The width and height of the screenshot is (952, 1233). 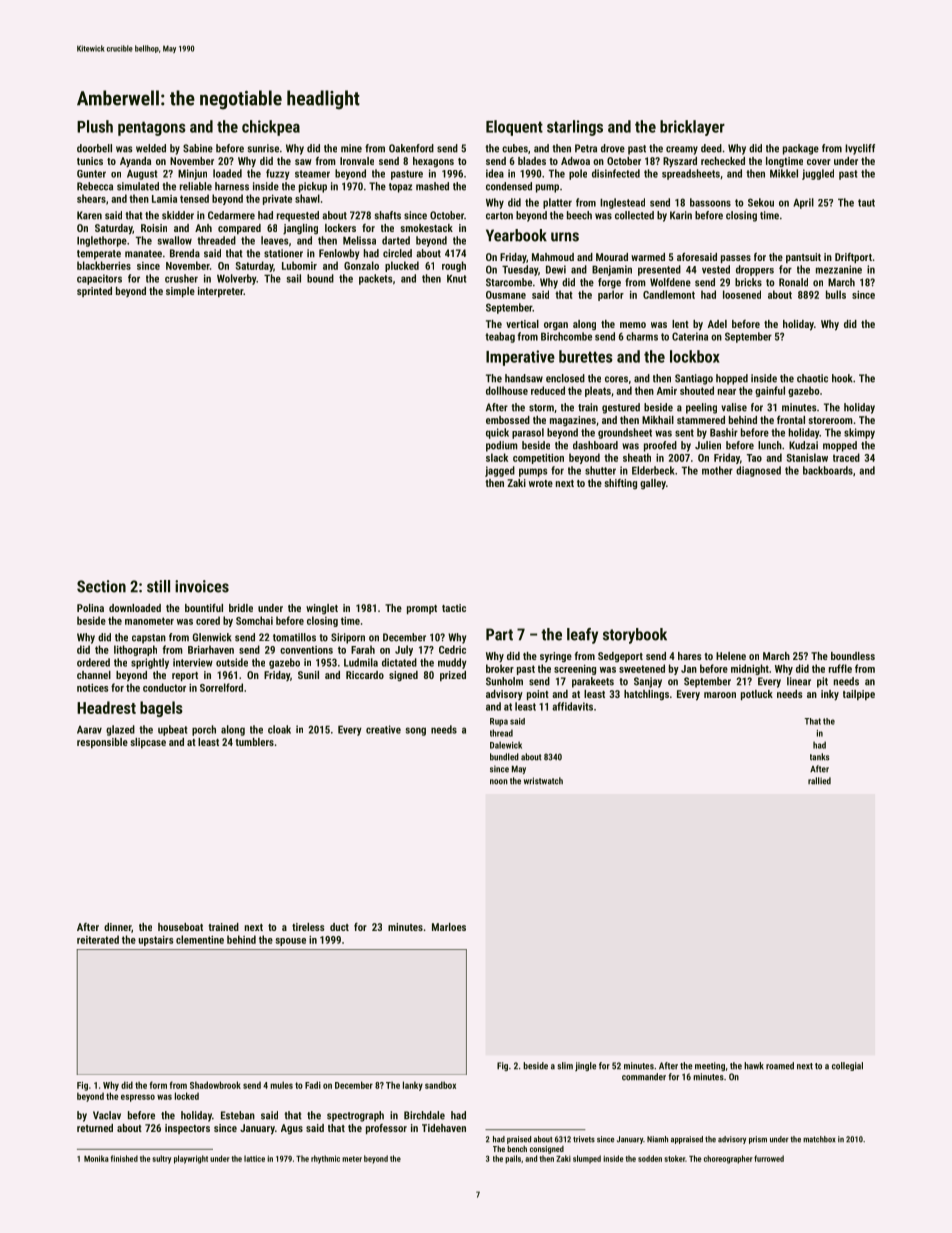 I want to click on Eloquent, so click(x=514, y=128).
